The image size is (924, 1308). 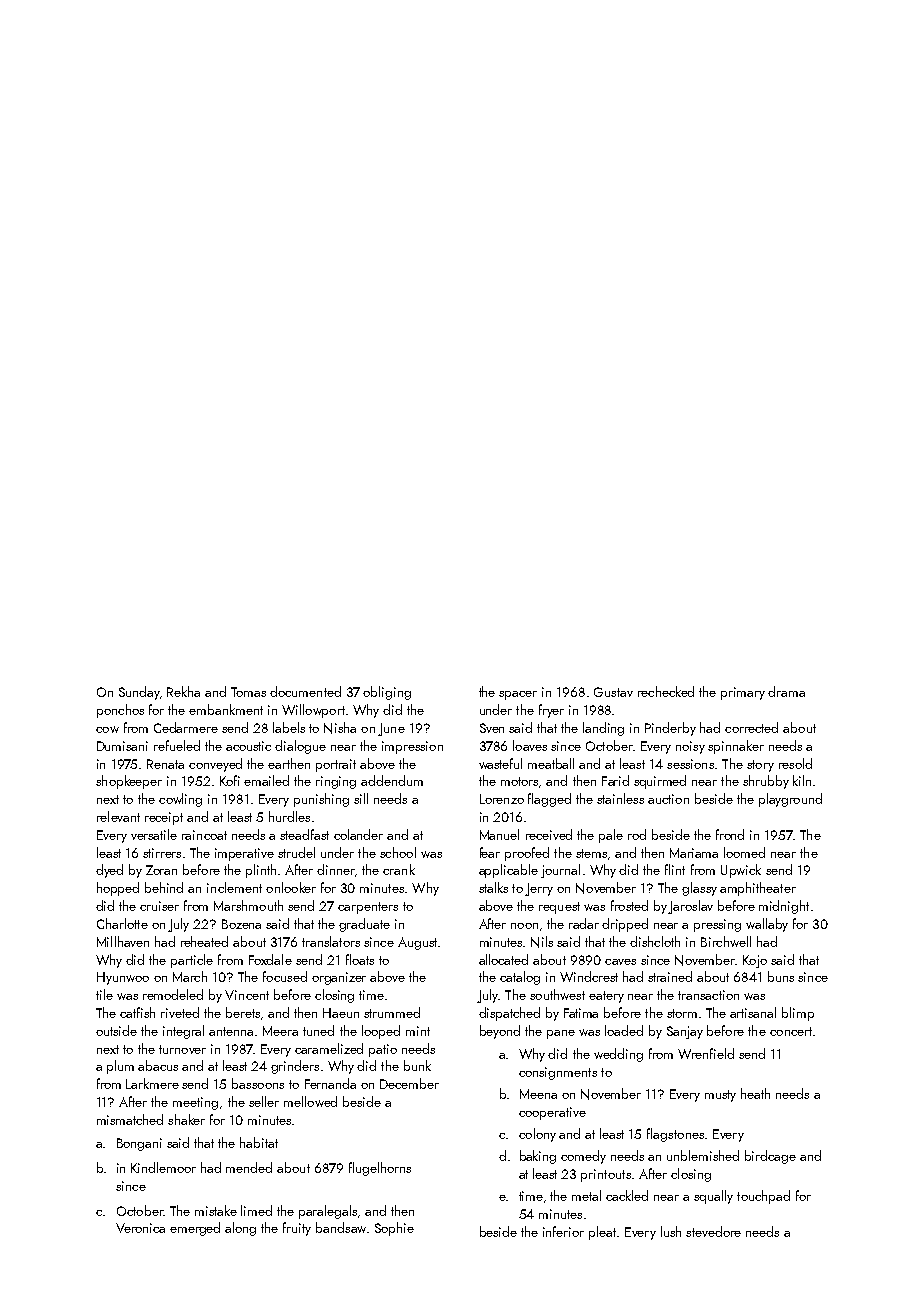 What do you see at coordinates (159, 906) in the image?
I see `cruiser` at bounding box center [159, 906].
